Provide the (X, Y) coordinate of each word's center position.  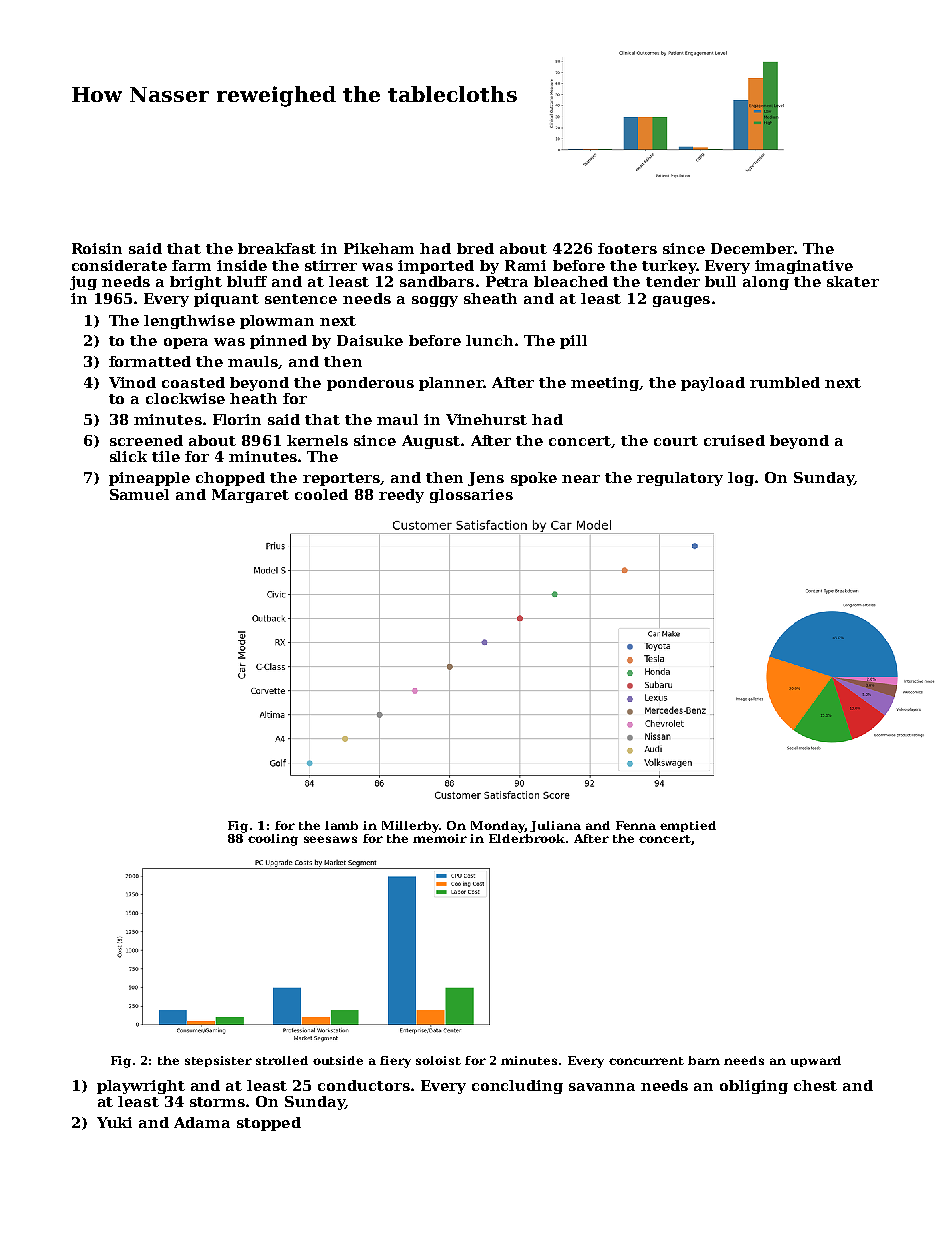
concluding (517, 1087)
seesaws (330, 839)
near (581, 479)
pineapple (149, 479)
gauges (681, 301)
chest (815, 1085)
